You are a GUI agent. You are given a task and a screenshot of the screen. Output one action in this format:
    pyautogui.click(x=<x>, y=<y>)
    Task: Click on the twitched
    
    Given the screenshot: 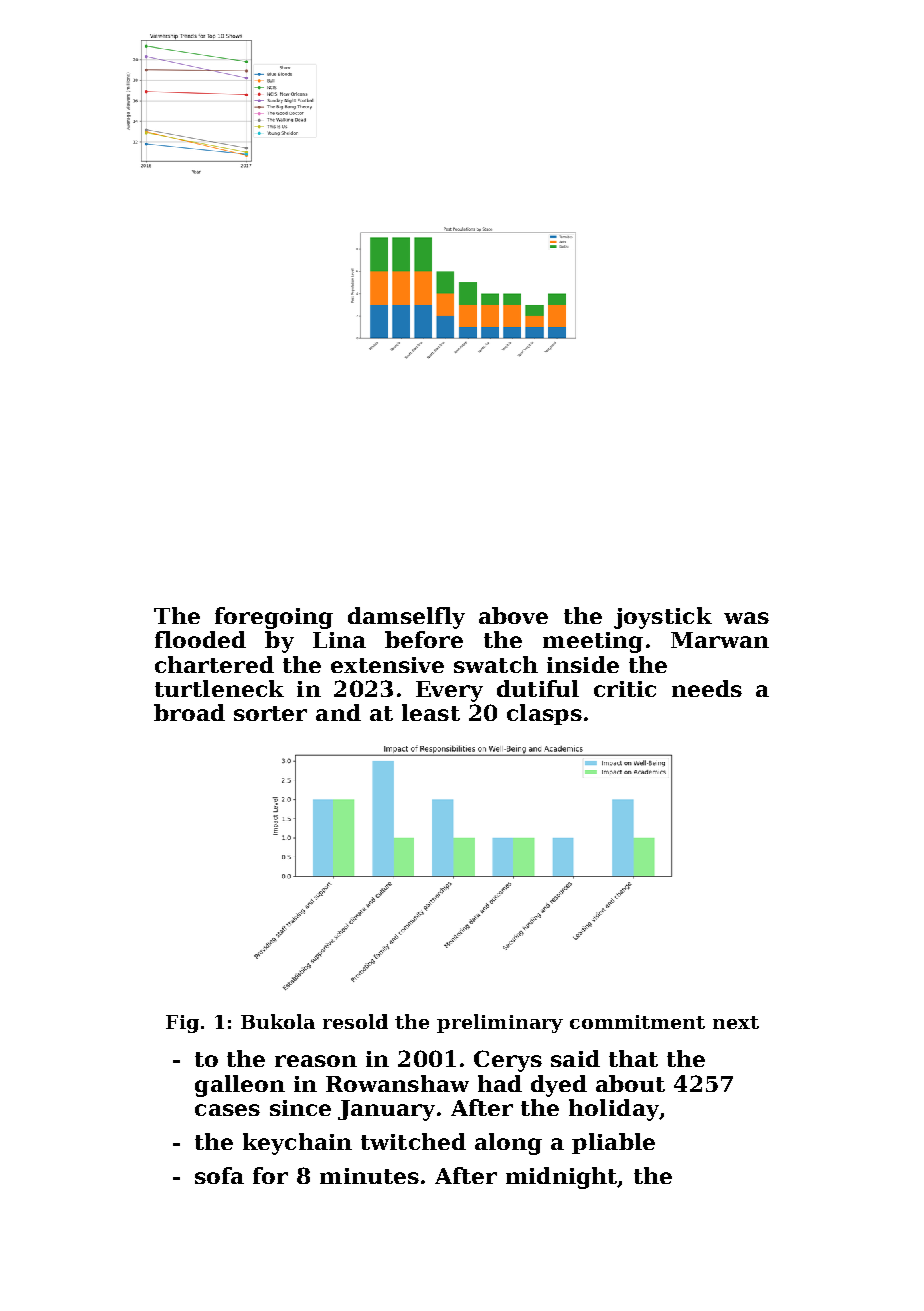 What is the action you would take?
    pyautogui.click(x=413, y=1141)
